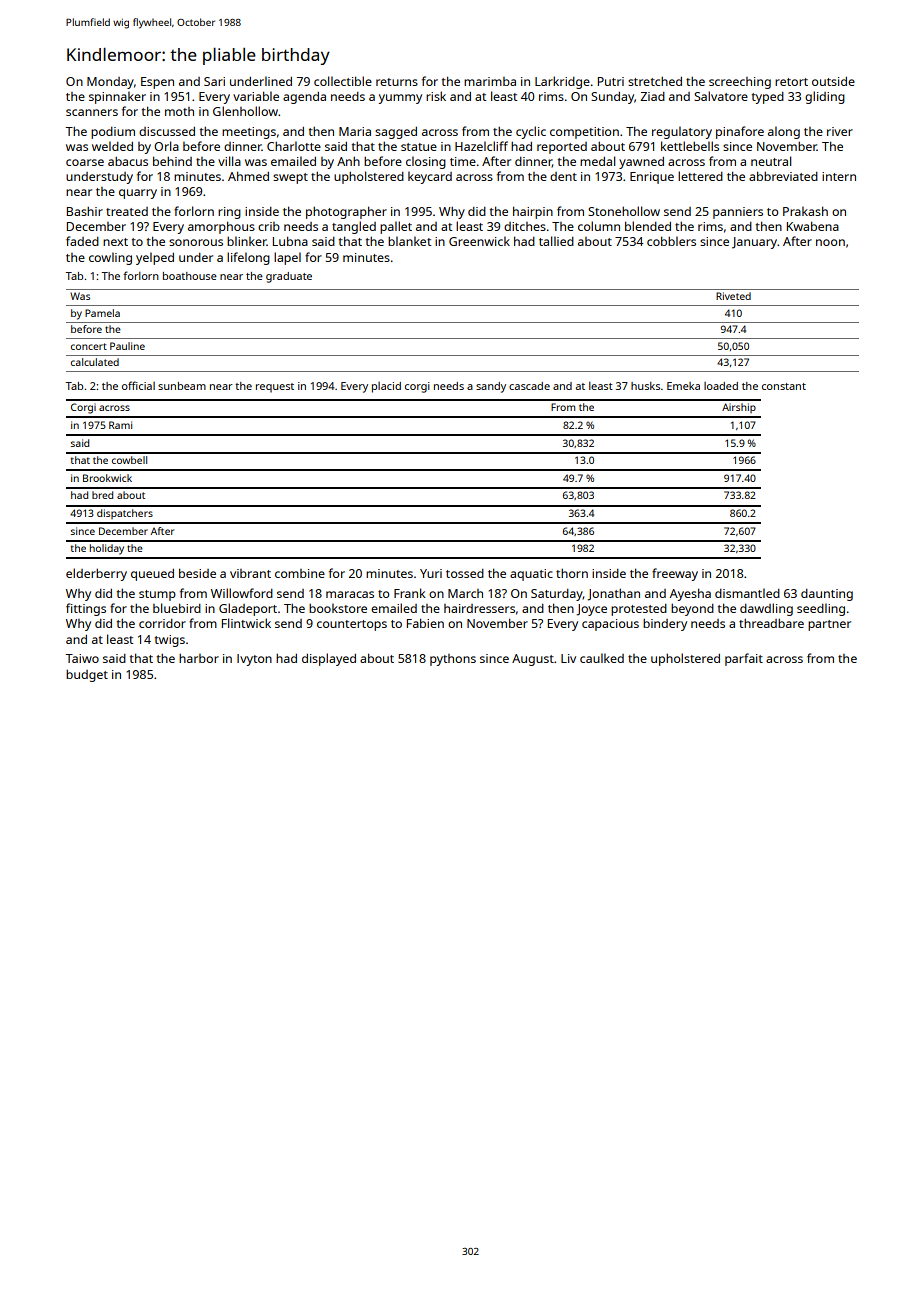 This screenshot has height=1308, width=924. Describe the element at coordinates (110, 83) in the screenshot. I see `Monday` at that location.
